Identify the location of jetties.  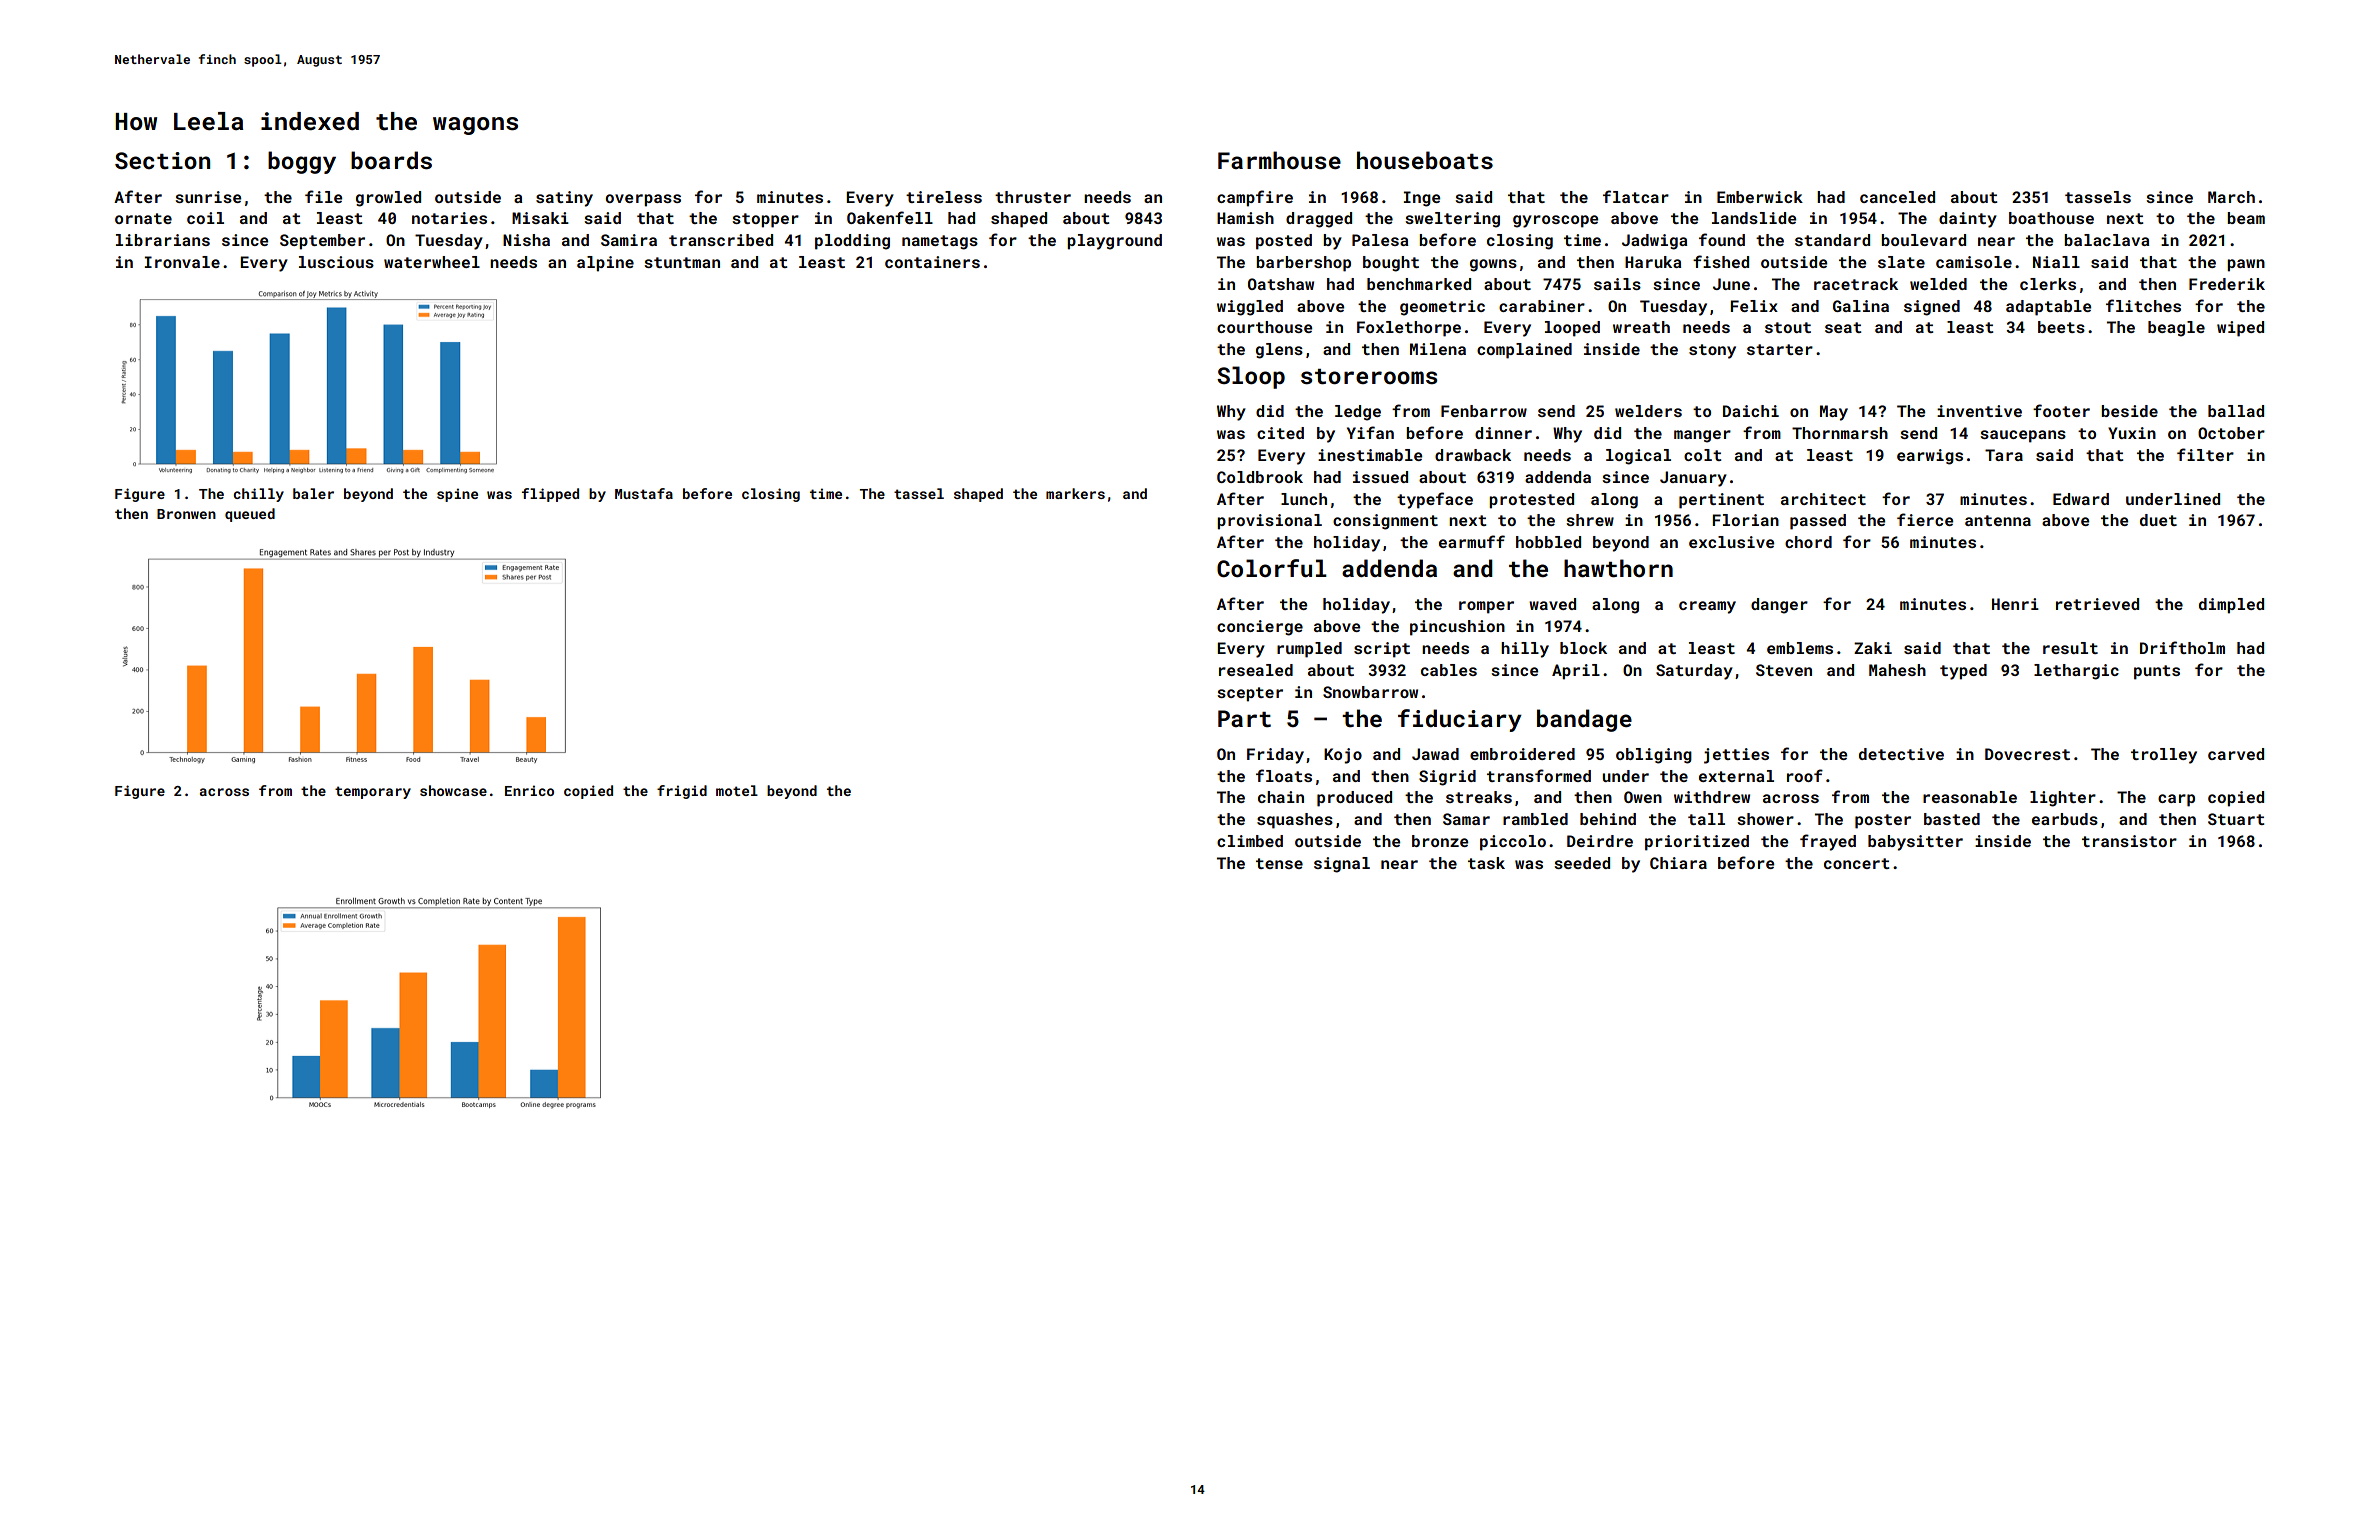
(1736, 756).
